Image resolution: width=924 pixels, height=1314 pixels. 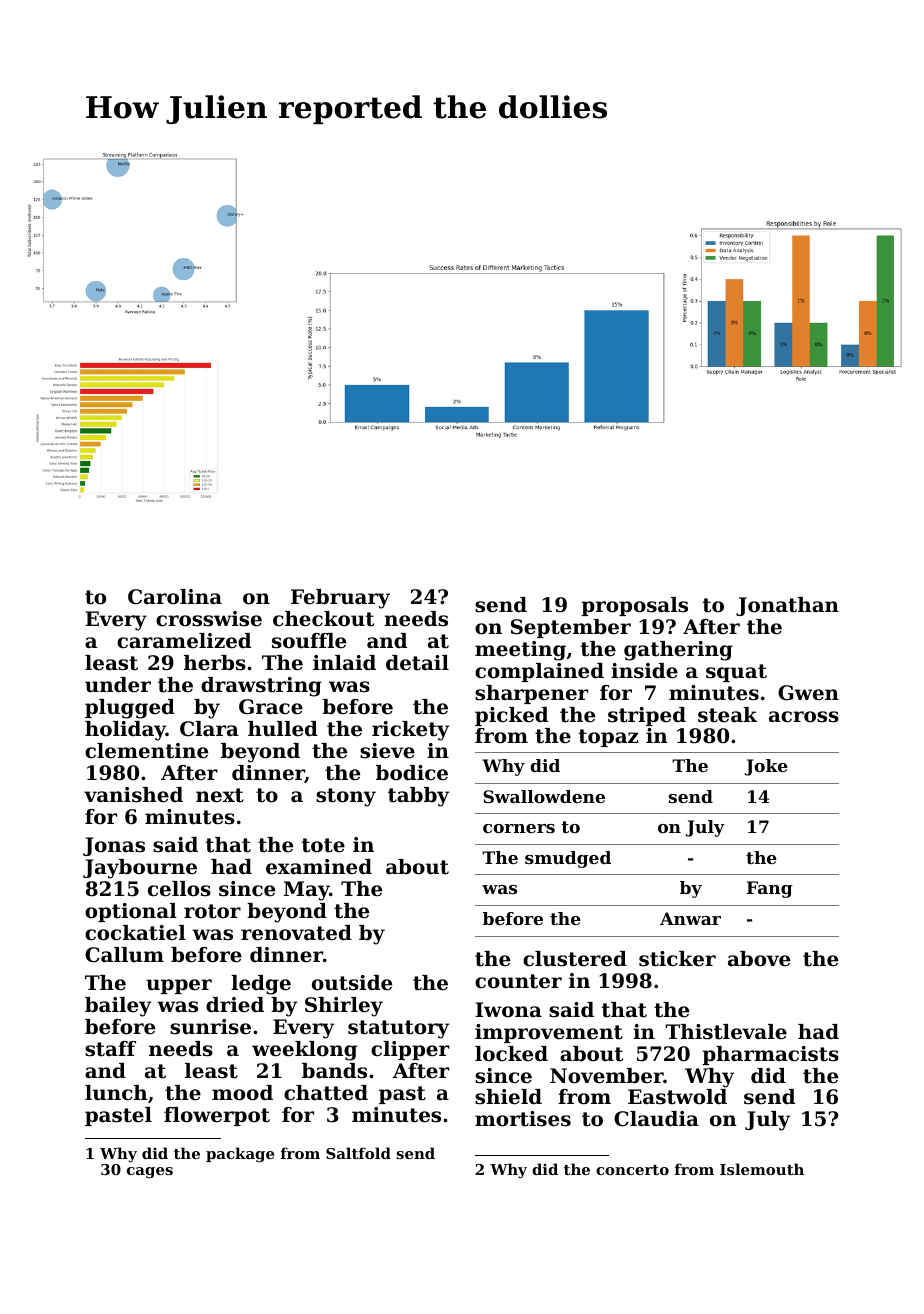 I want to click on Anwar, so click(x=690, y=918).
